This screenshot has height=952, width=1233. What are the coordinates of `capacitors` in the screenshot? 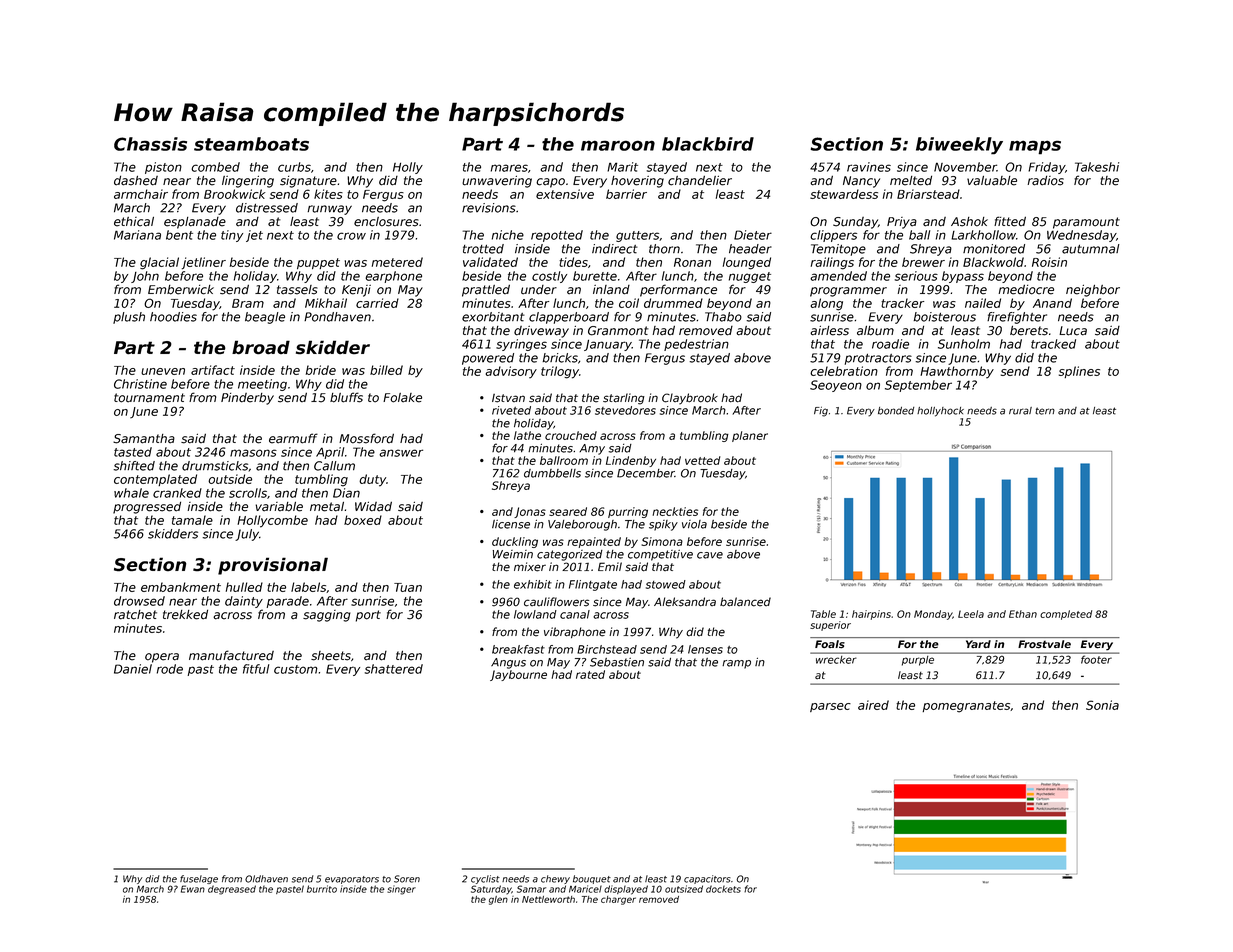 It's located at (707, 879).
